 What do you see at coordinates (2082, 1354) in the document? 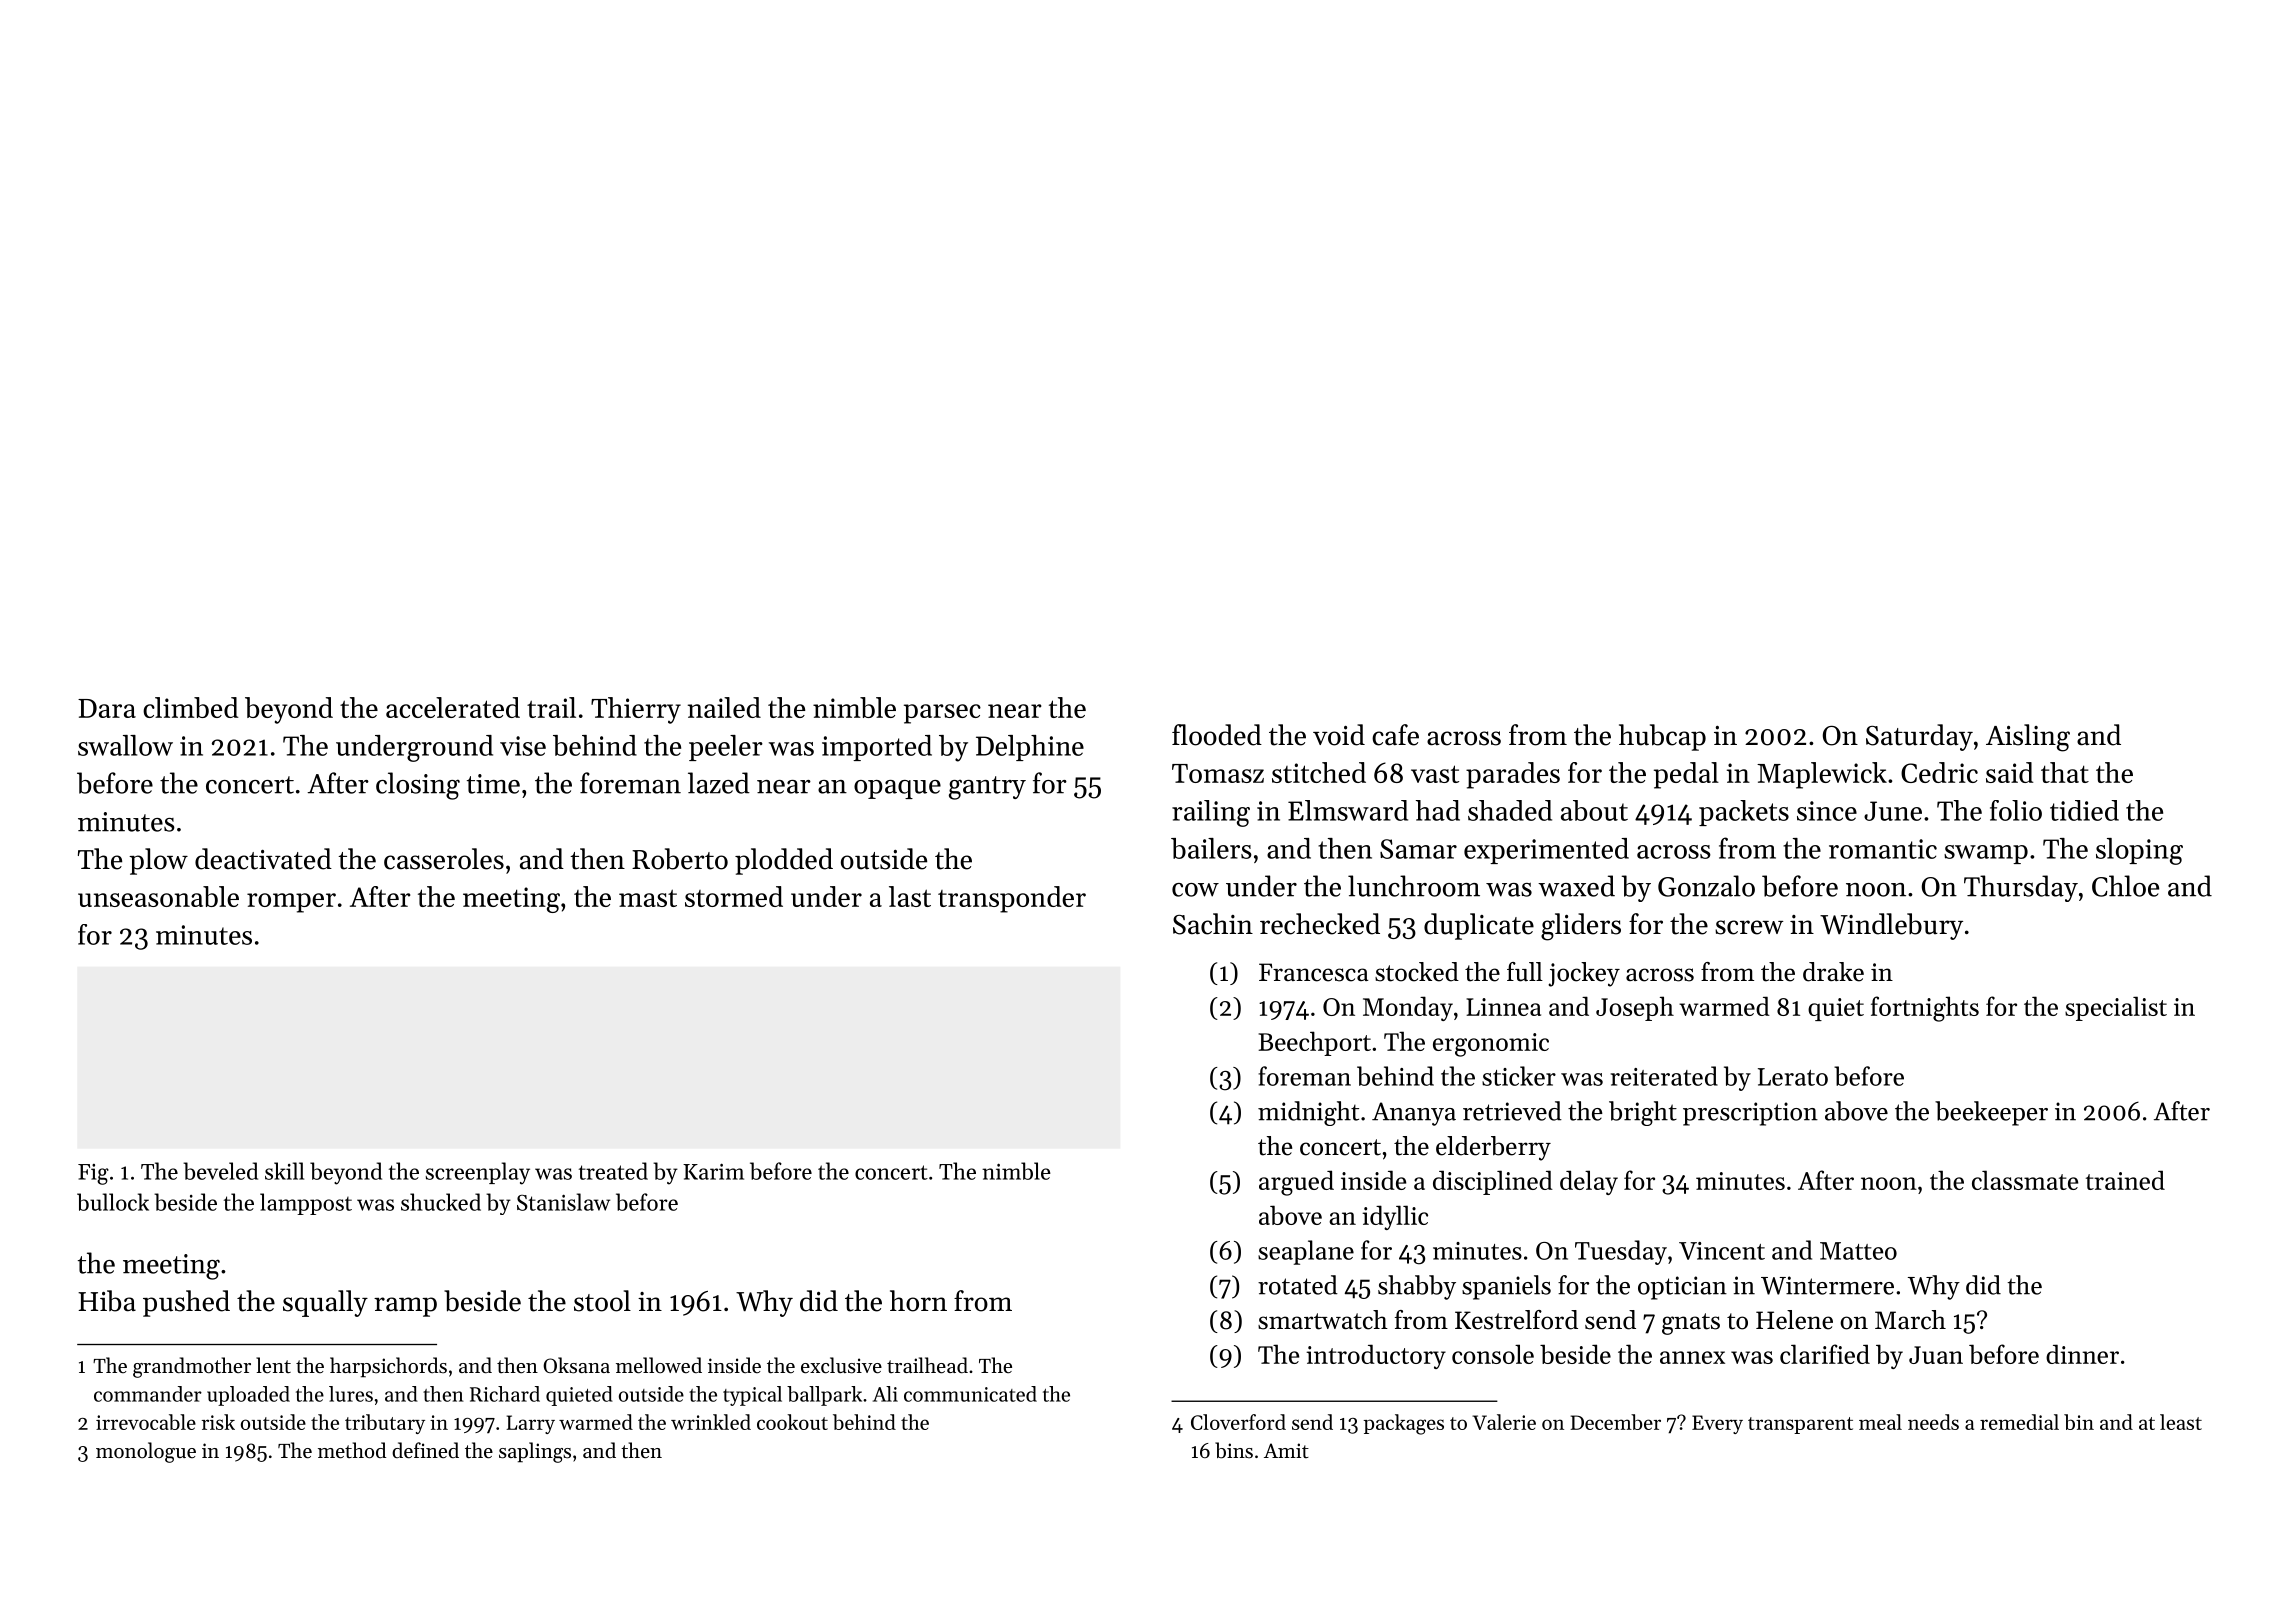
I see `dinner` at bounding box center [2082, 1354].
